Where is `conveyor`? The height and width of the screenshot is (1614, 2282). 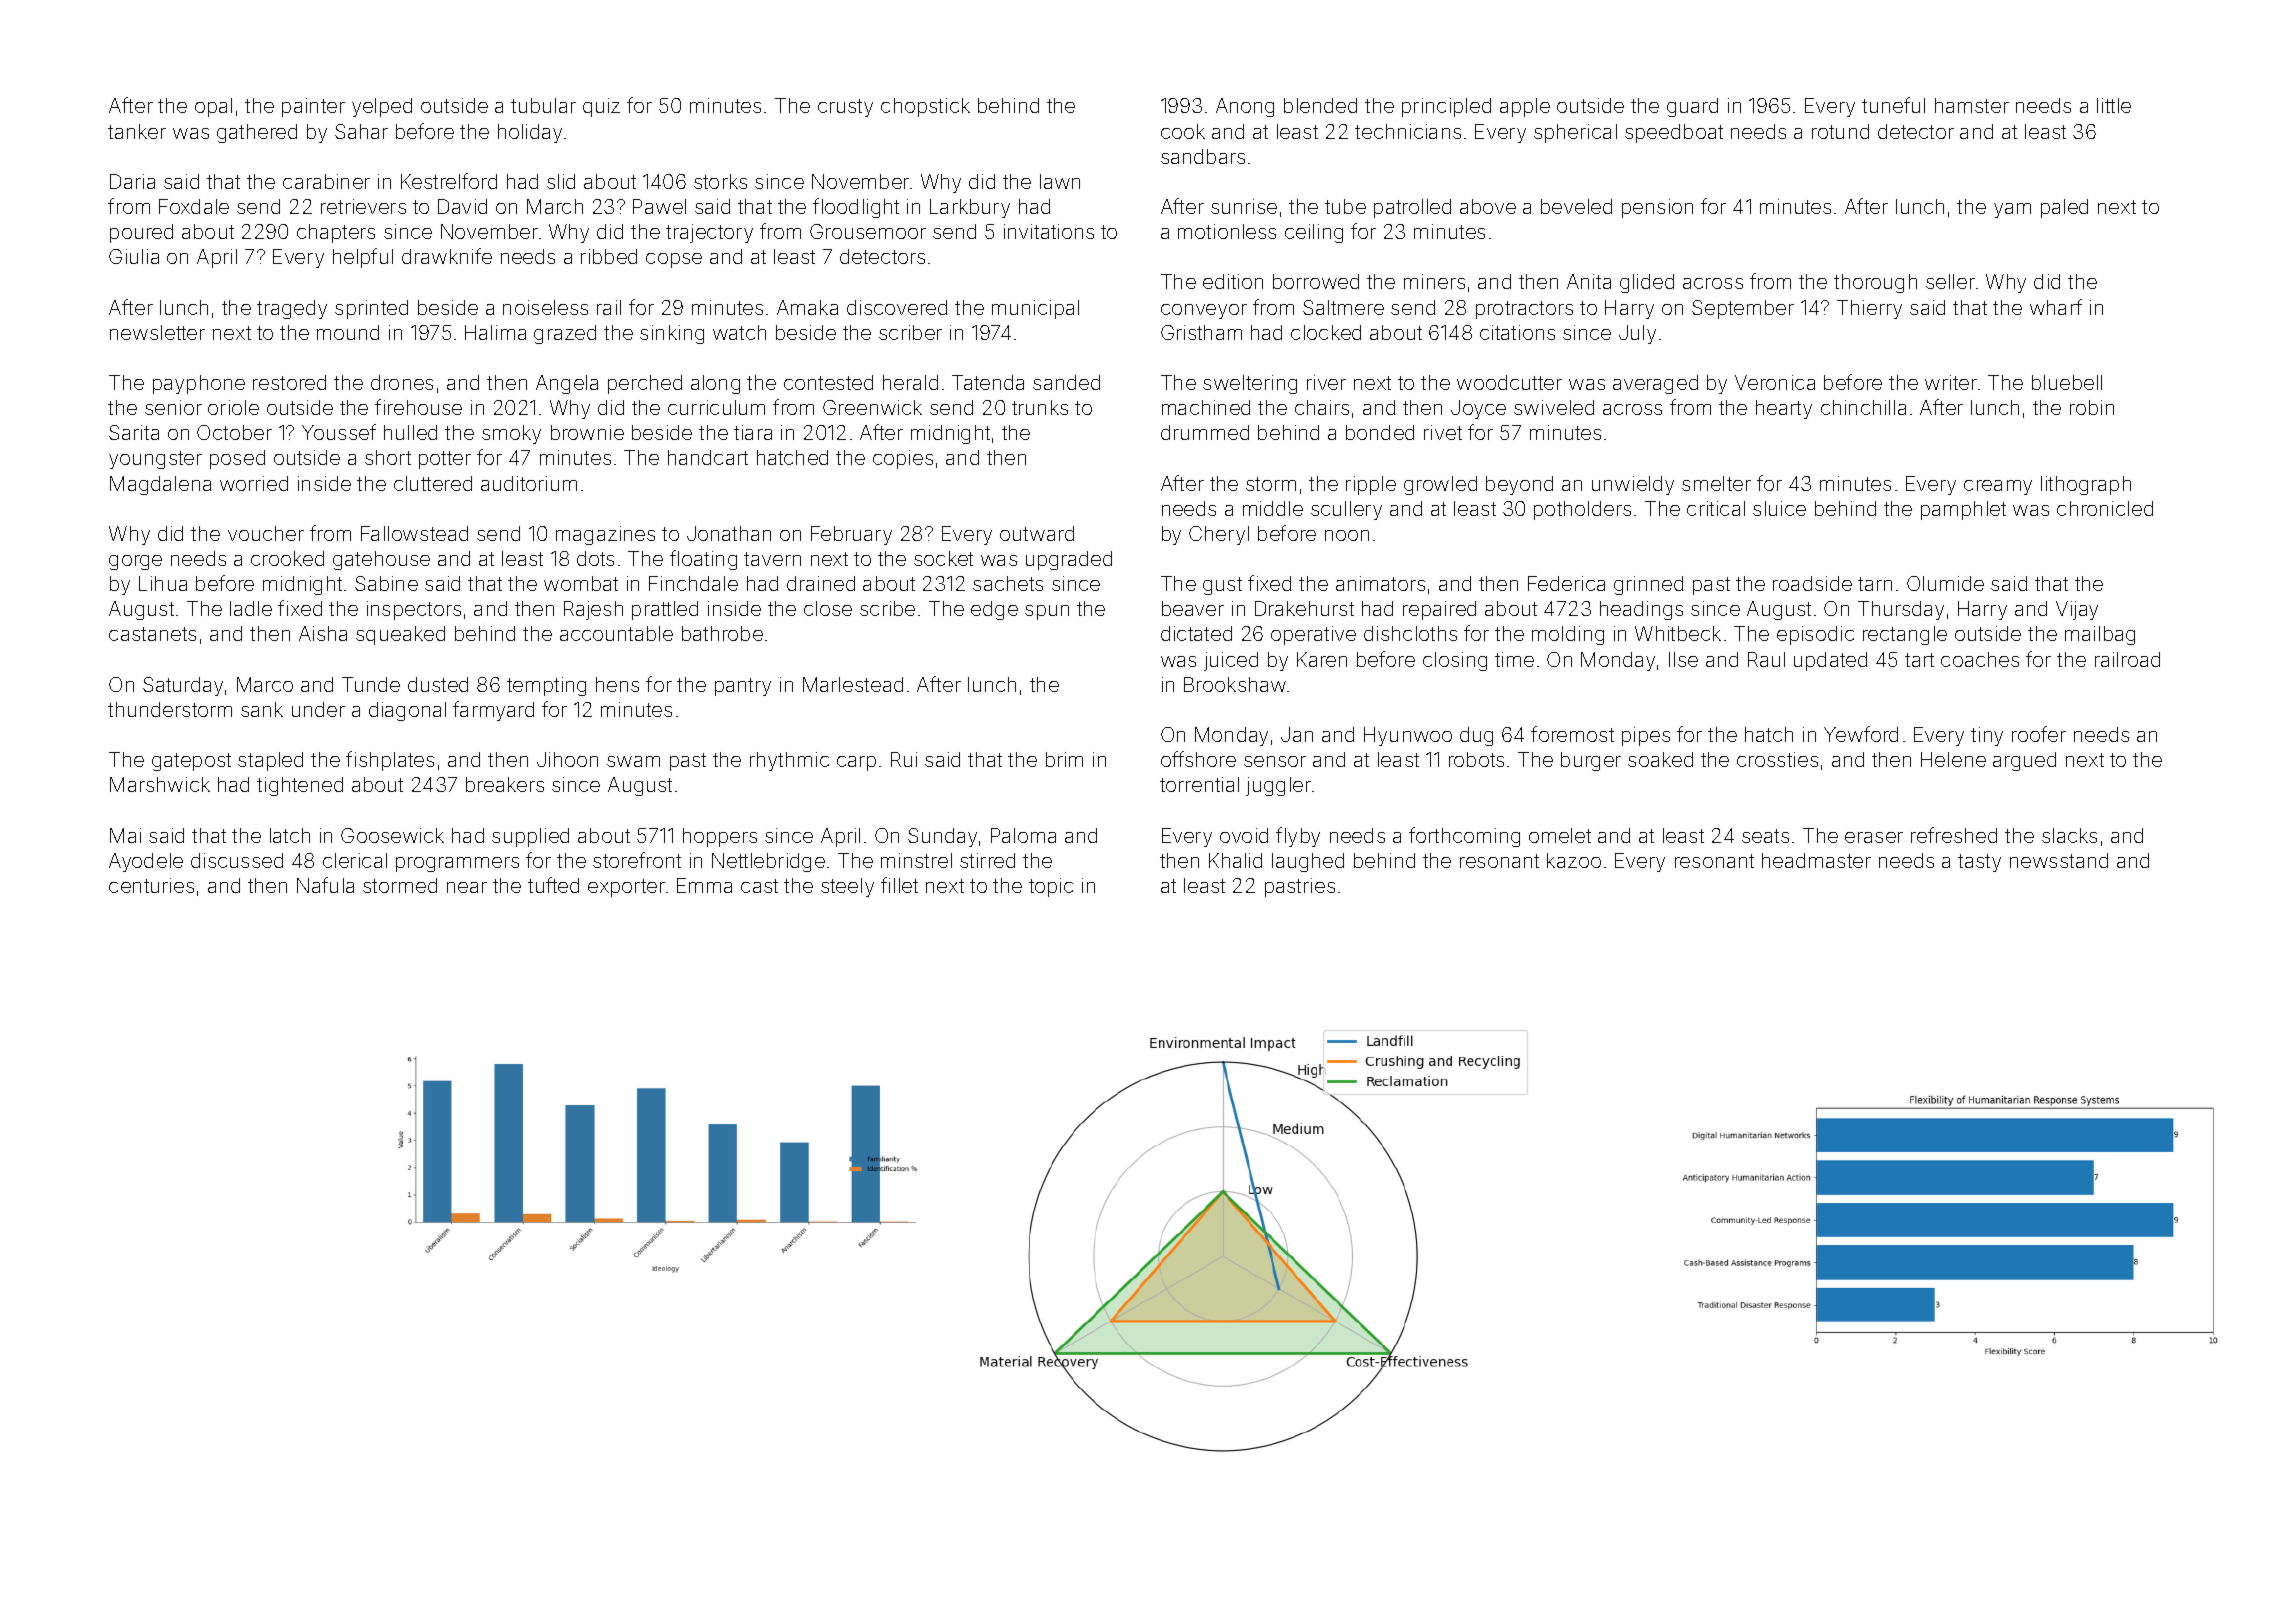 conveyor is located at coordinates (1204, 311).
